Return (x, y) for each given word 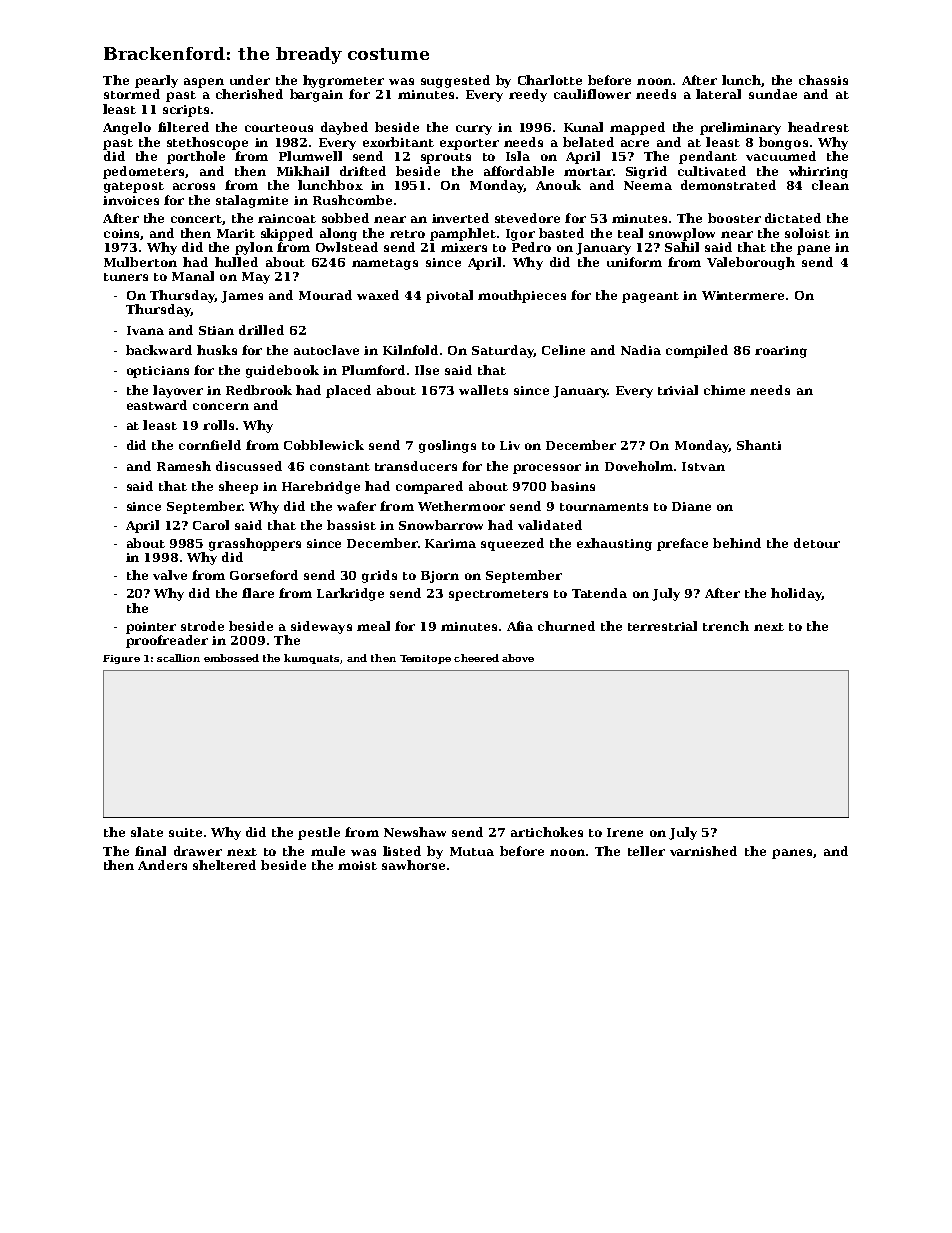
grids (379, 576)
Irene (625, 832)
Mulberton (140, 262)
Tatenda (599, 593)
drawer (198, 851)
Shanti (759, 445)
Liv (510, 445)
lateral (718, 94)
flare (258, 593)
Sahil (682, 247)
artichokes (547, 832)
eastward (157, 405)
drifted (363, 171)
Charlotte (550, 80)
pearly (156, 81)
